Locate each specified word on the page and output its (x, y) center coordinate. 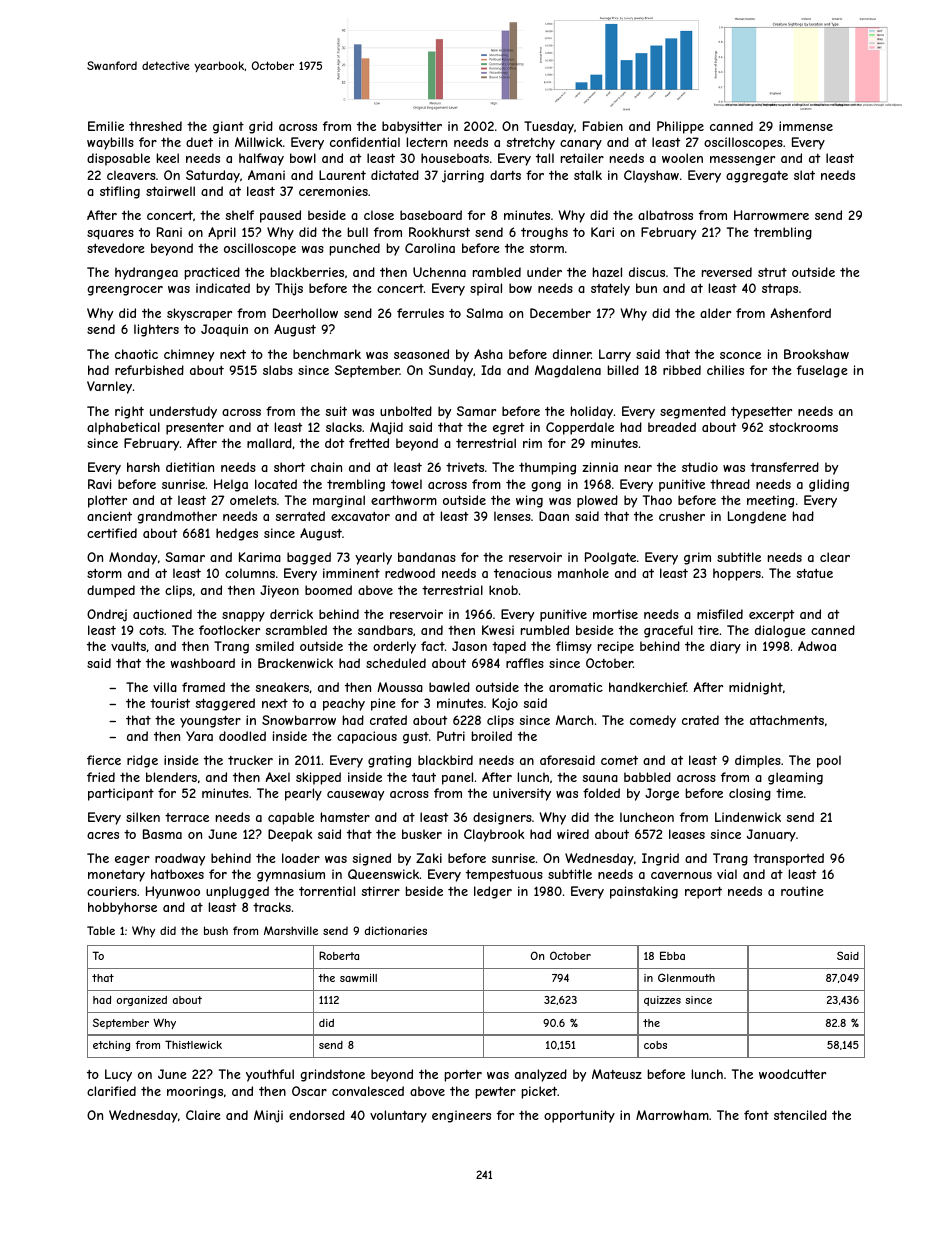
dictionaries (396, 930)
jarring (463, 176)
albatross (665, 215)
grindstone (332, 1075)
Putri (451, 736)
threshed (155, 126)
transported (788, 859)
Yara (199, 736)
